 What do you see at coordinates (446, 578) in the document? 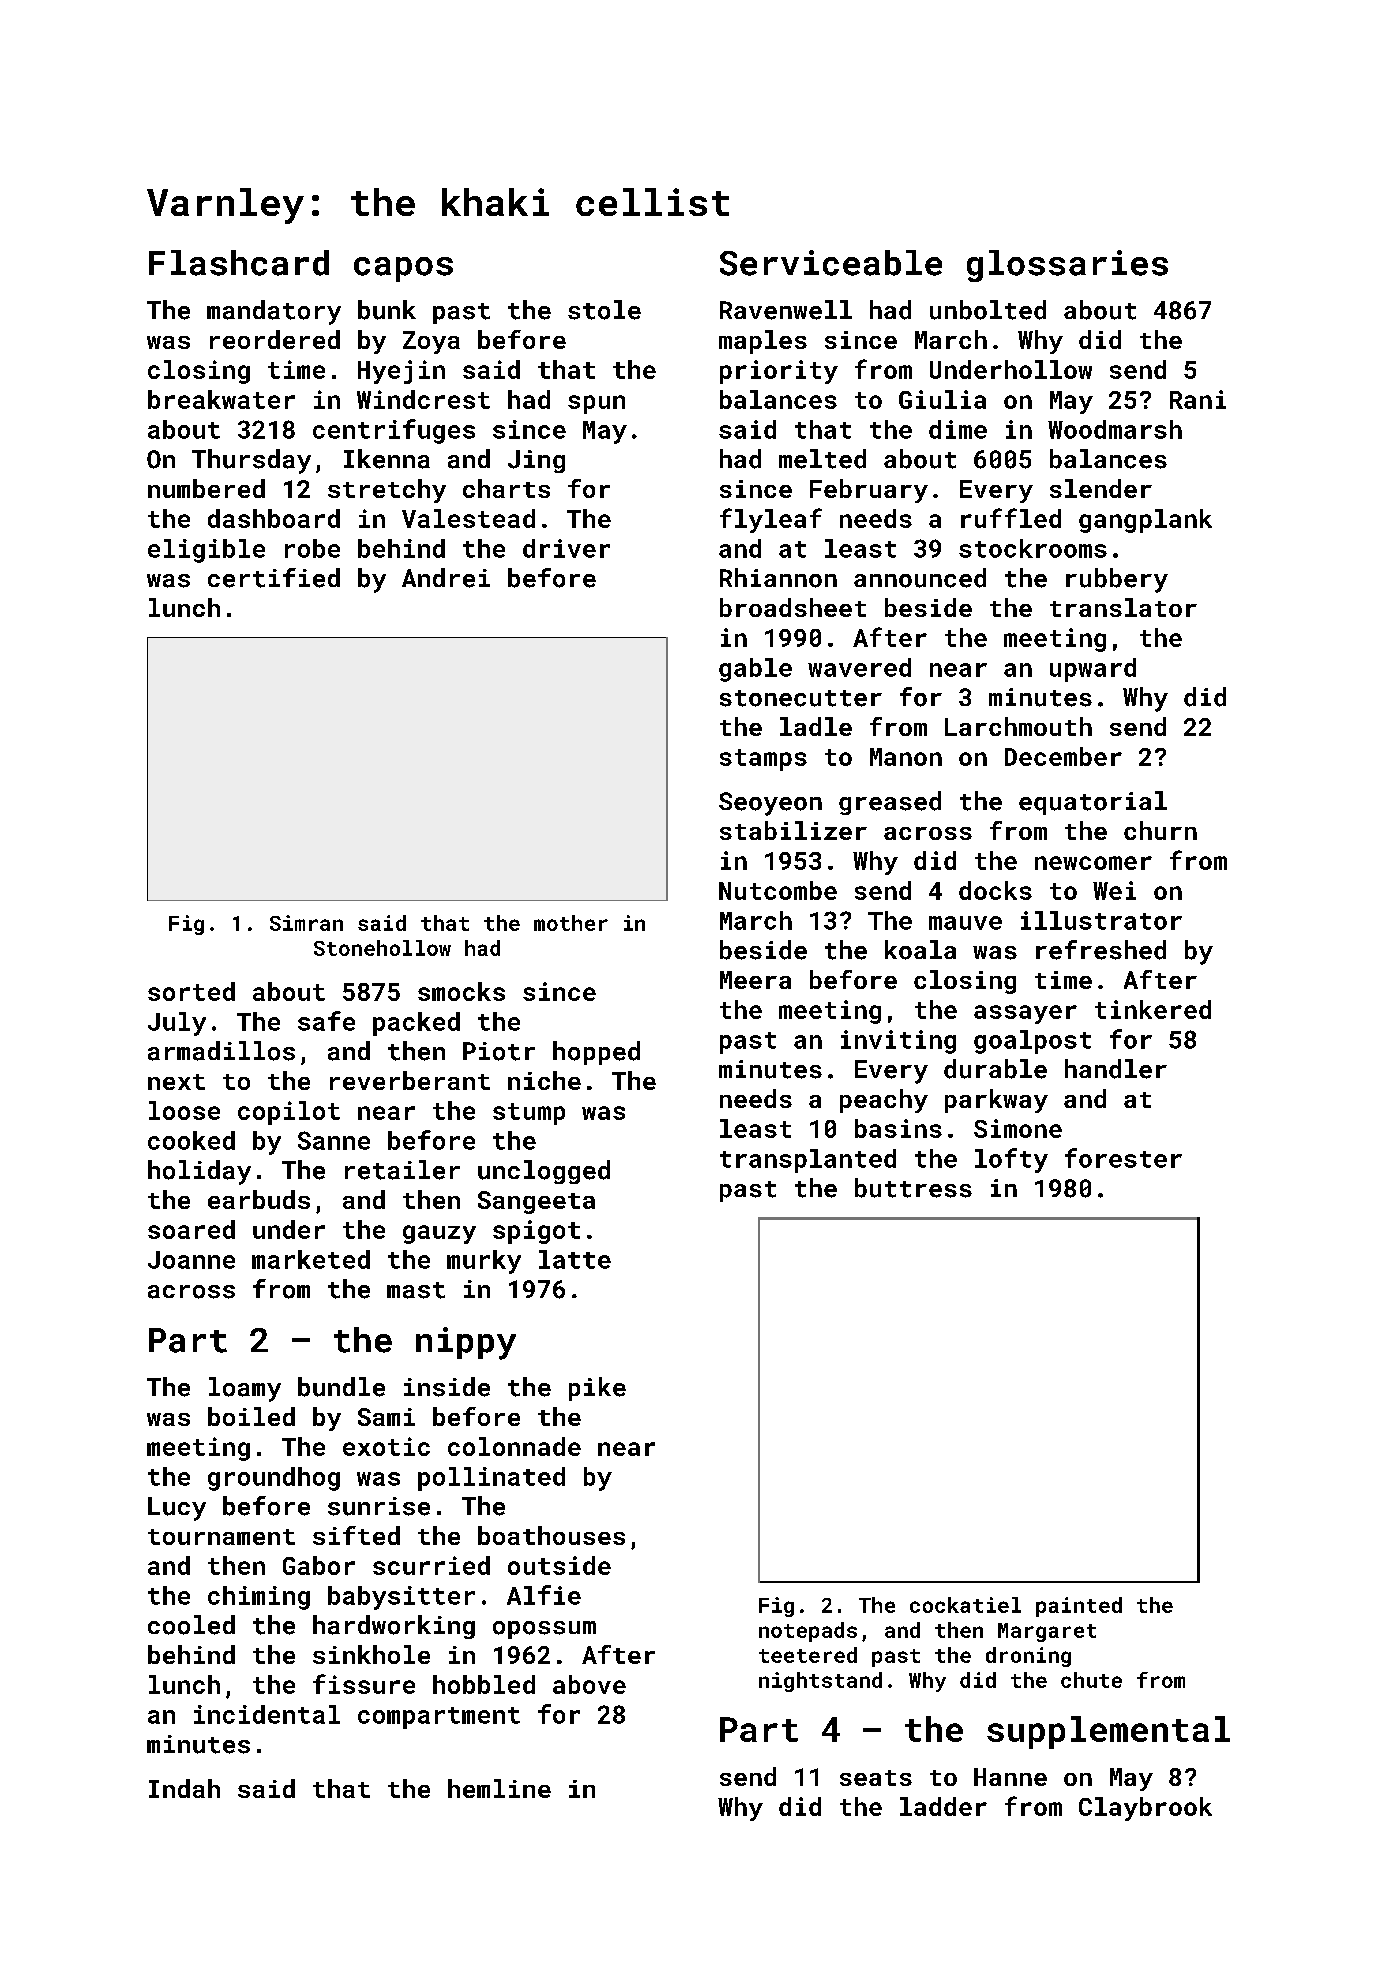
I see `Andrei` at bounding box center [446, 578].
